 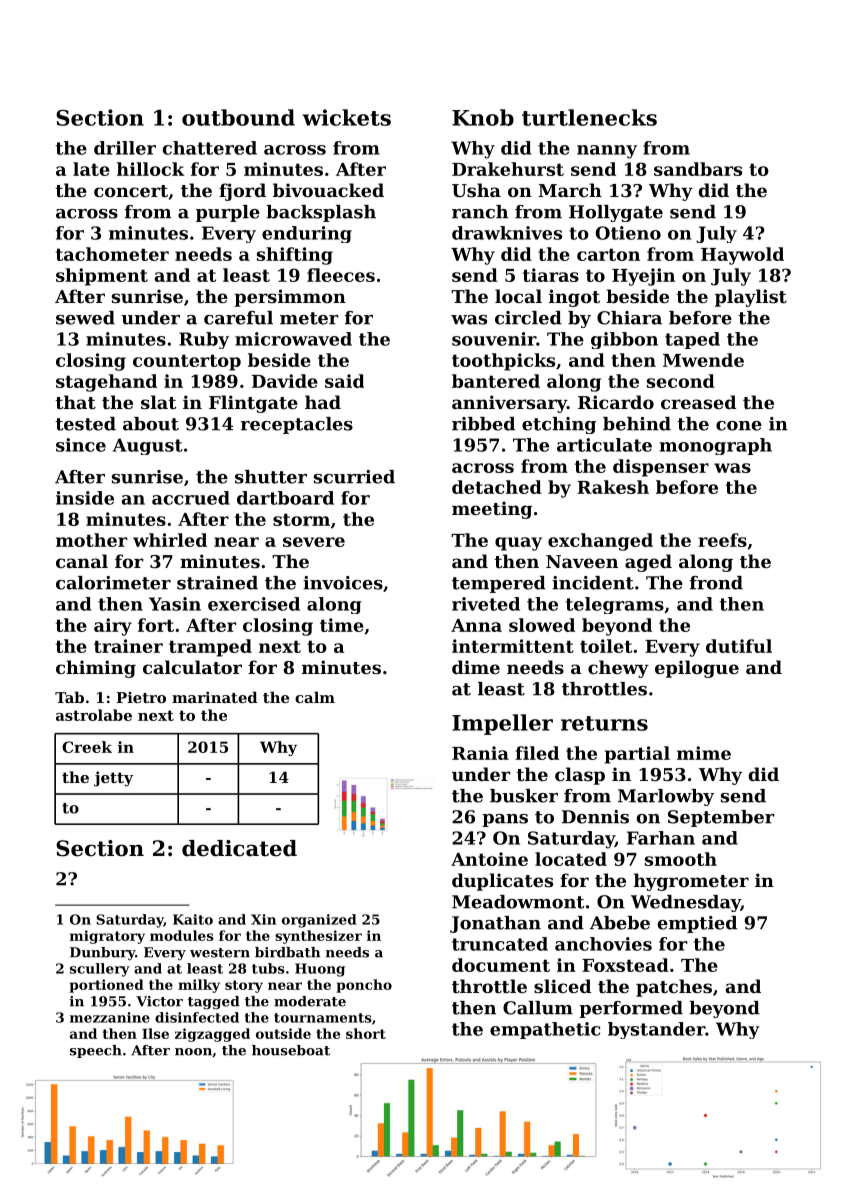 What do you see at coordinates (480, 753) in the screenshot?
I see `Rania` at bounding box center [480, 753].
